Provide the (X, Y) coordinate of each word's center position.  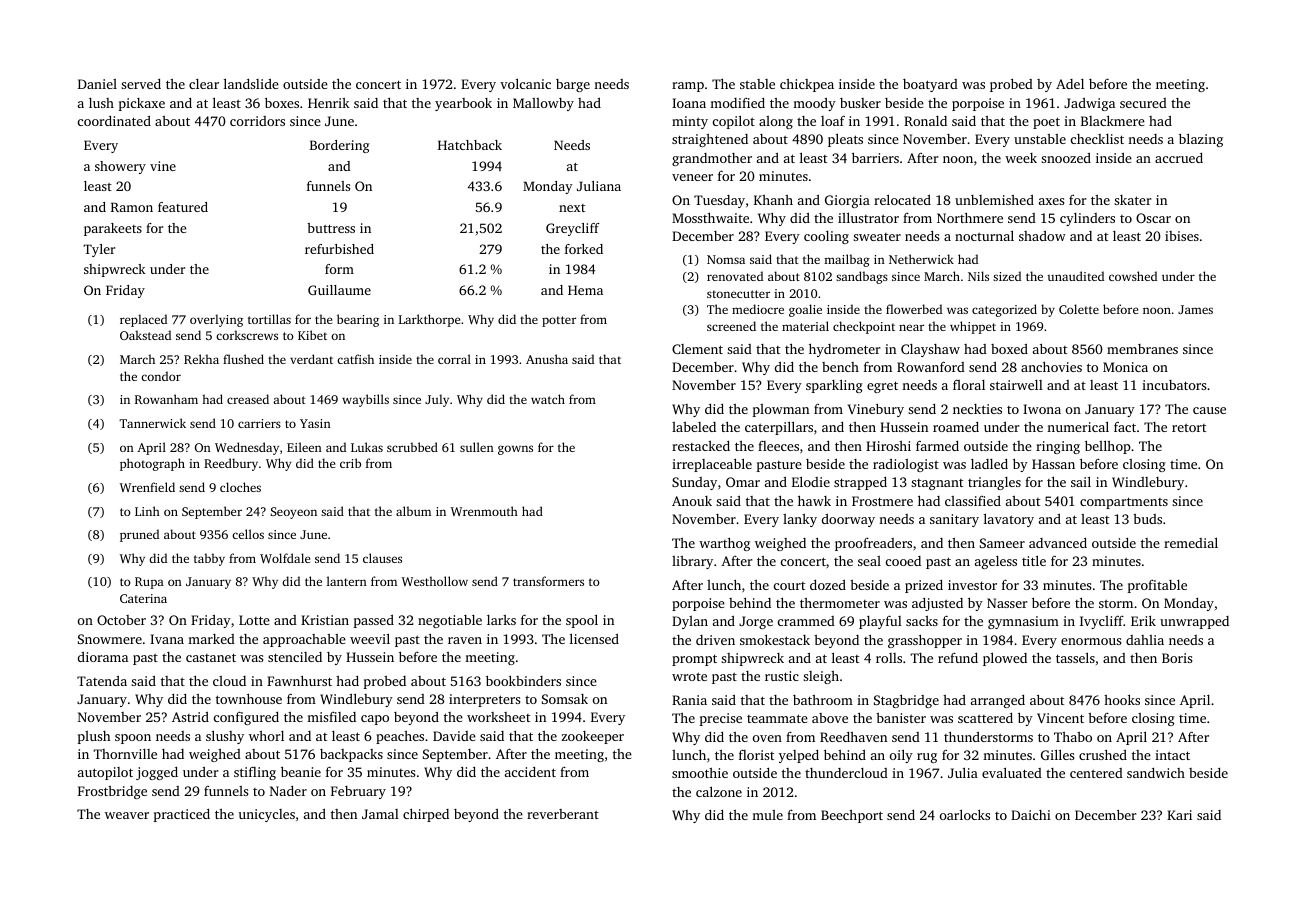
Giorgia (847, 201)
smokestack (775, 639)
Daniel (97, 84)
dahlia (1145, 640)
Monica (1125, 367)
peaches (400, 737)
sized (1007, 276)
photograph (152, 464)
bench (840, 367)
